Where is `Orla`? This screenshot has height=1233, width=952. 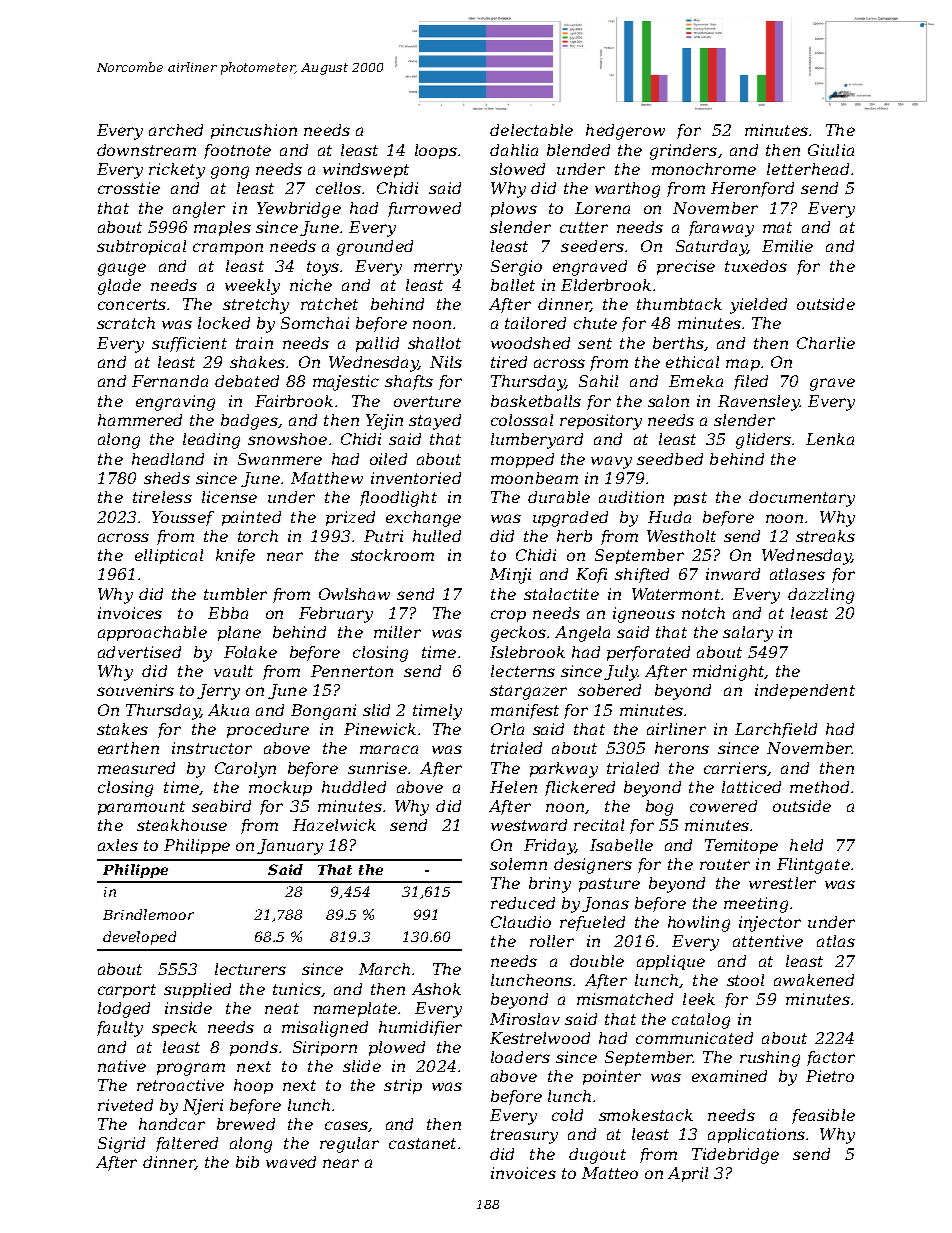
Orla is located at coordinates (507, 729).
